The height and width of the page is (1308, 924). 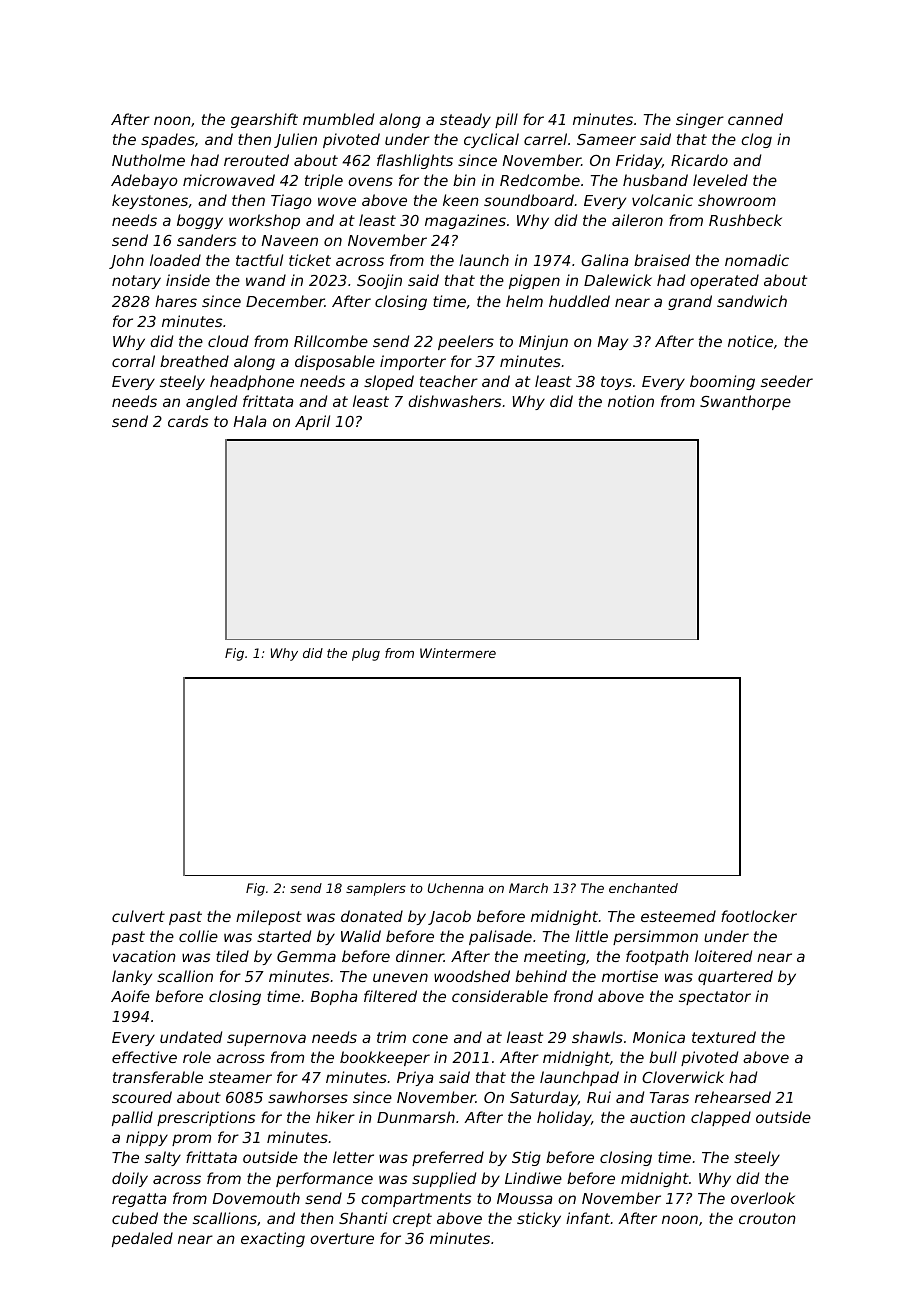 I want to click on Uchenna, so click(x=456, y=888).
